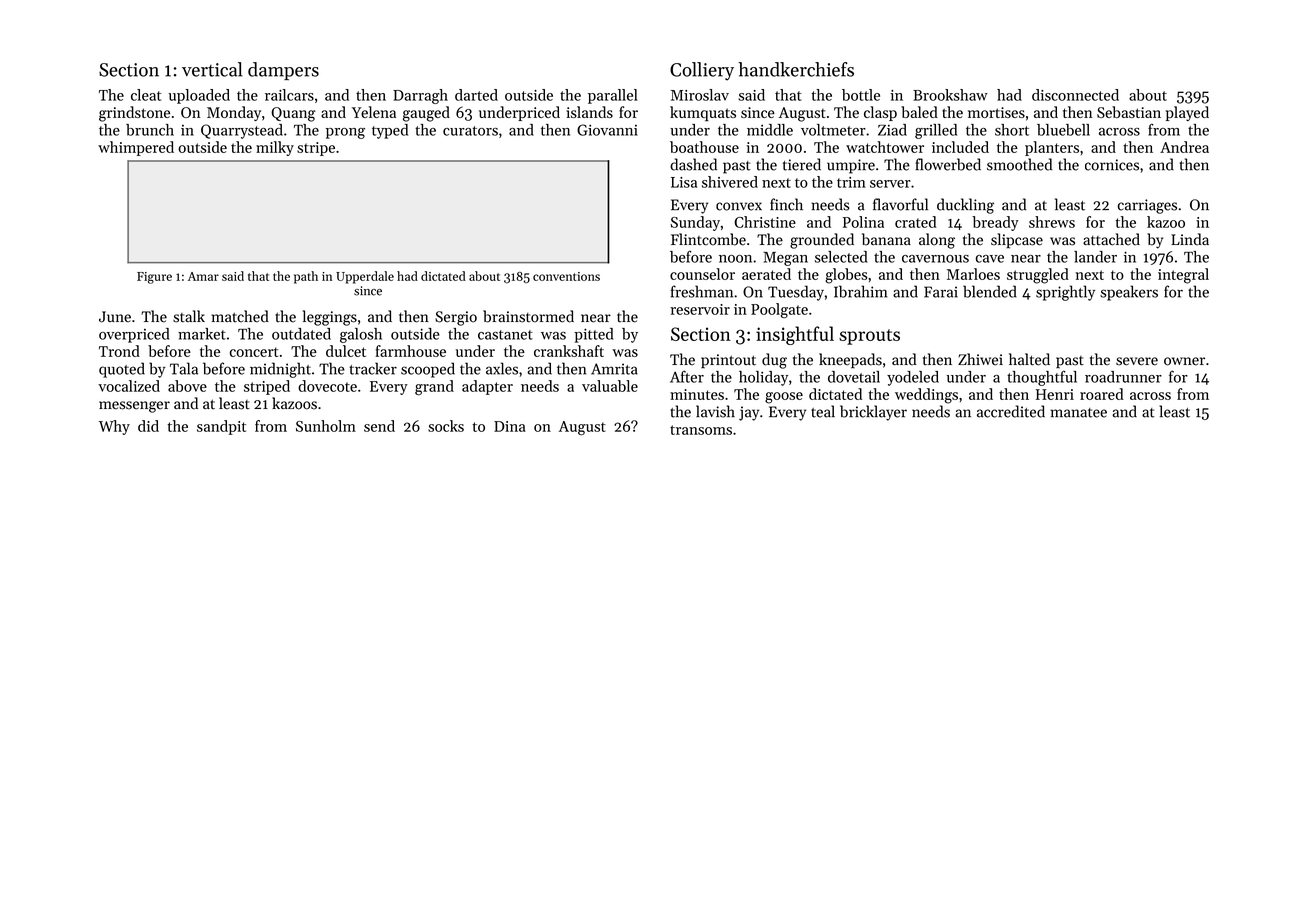 Image resolution: width=1308 pixels, height=924 pixels. I want to click on accredited, so click(1011, 411).
